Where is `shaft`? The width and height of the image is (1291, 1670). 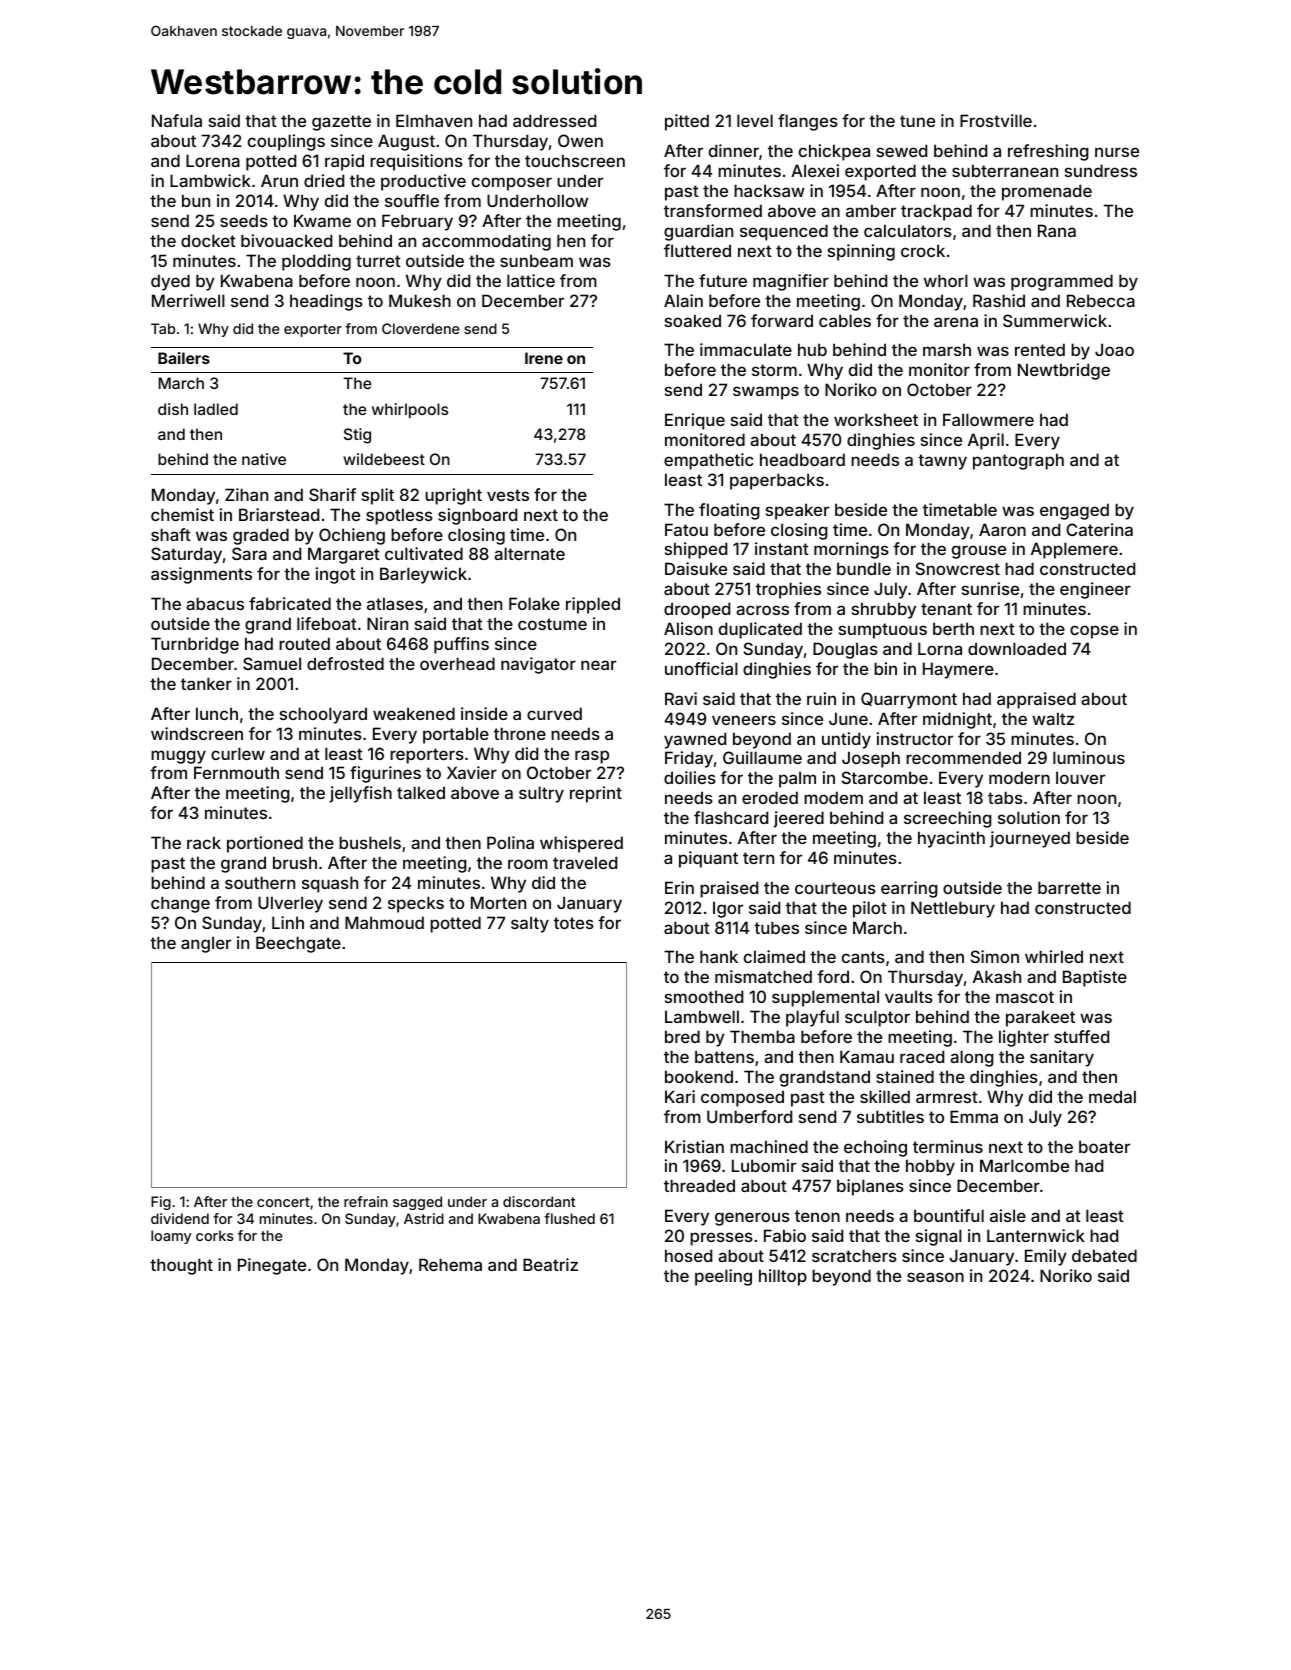 shaft is located at coordinates (171, 534).
